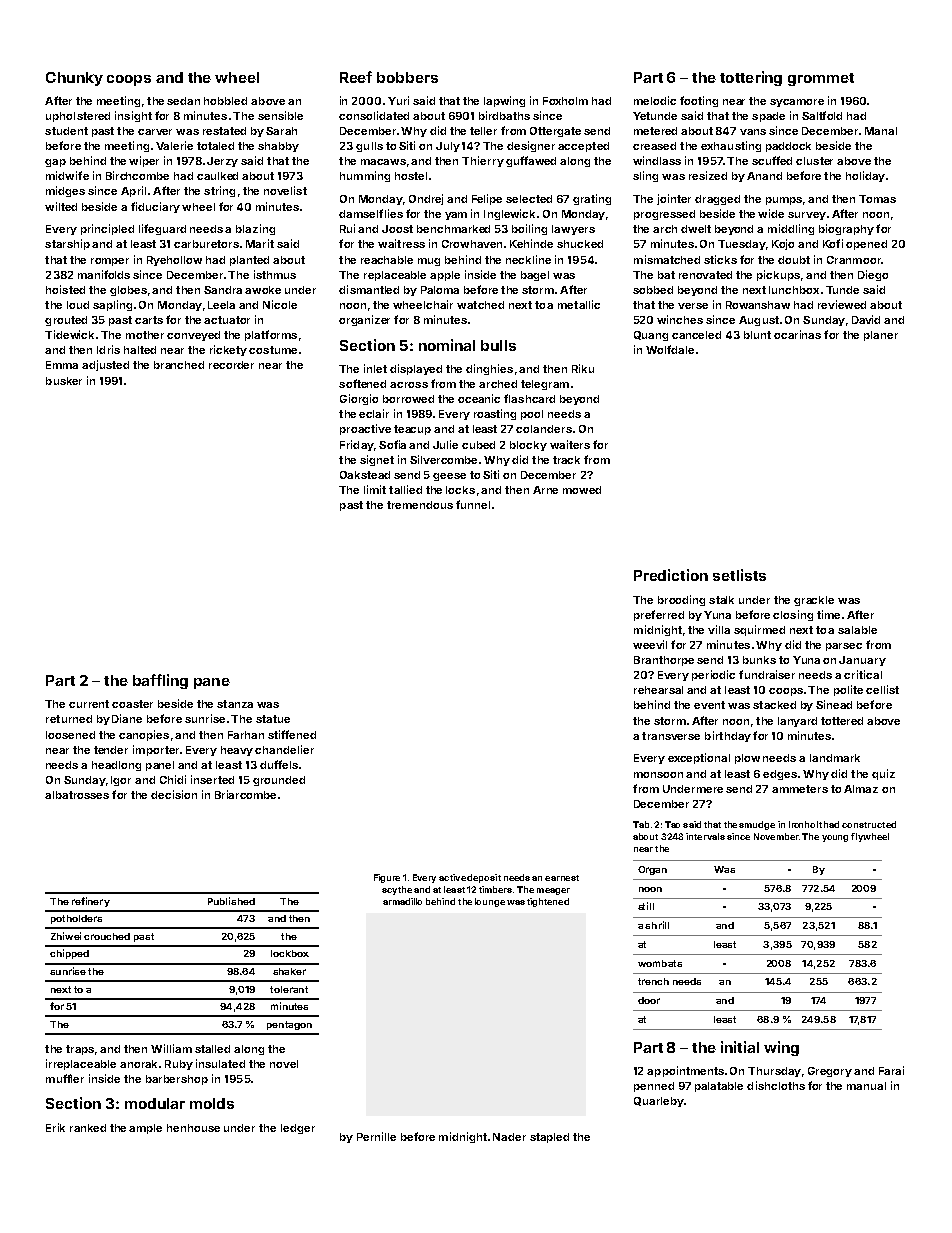  Describe the element at coordinates (549, 1138) in the page. I see `stapled` at that location.
